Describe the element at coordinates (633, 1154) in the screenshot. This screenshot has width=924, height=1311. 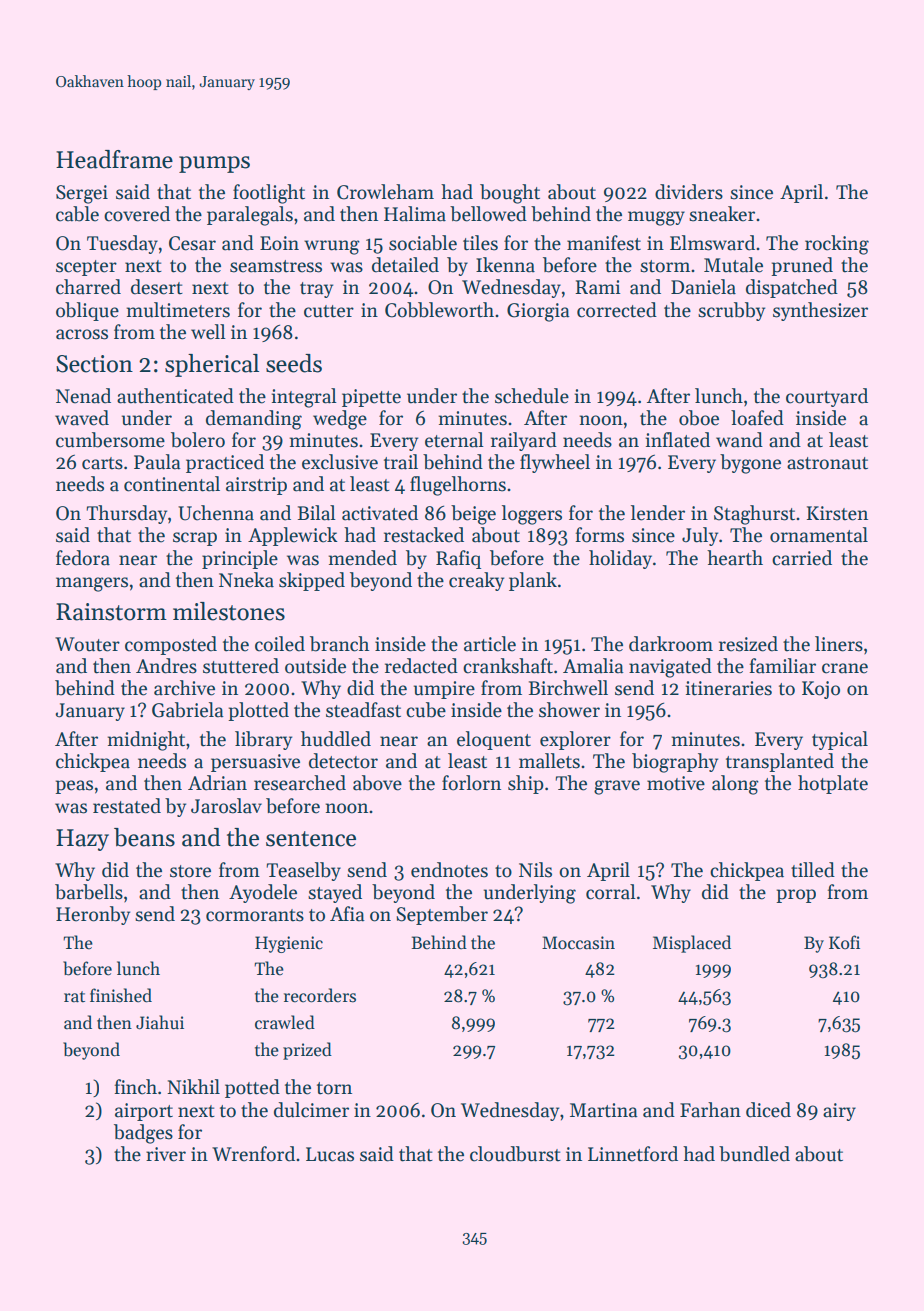
I see `Linnetford` at that location.
